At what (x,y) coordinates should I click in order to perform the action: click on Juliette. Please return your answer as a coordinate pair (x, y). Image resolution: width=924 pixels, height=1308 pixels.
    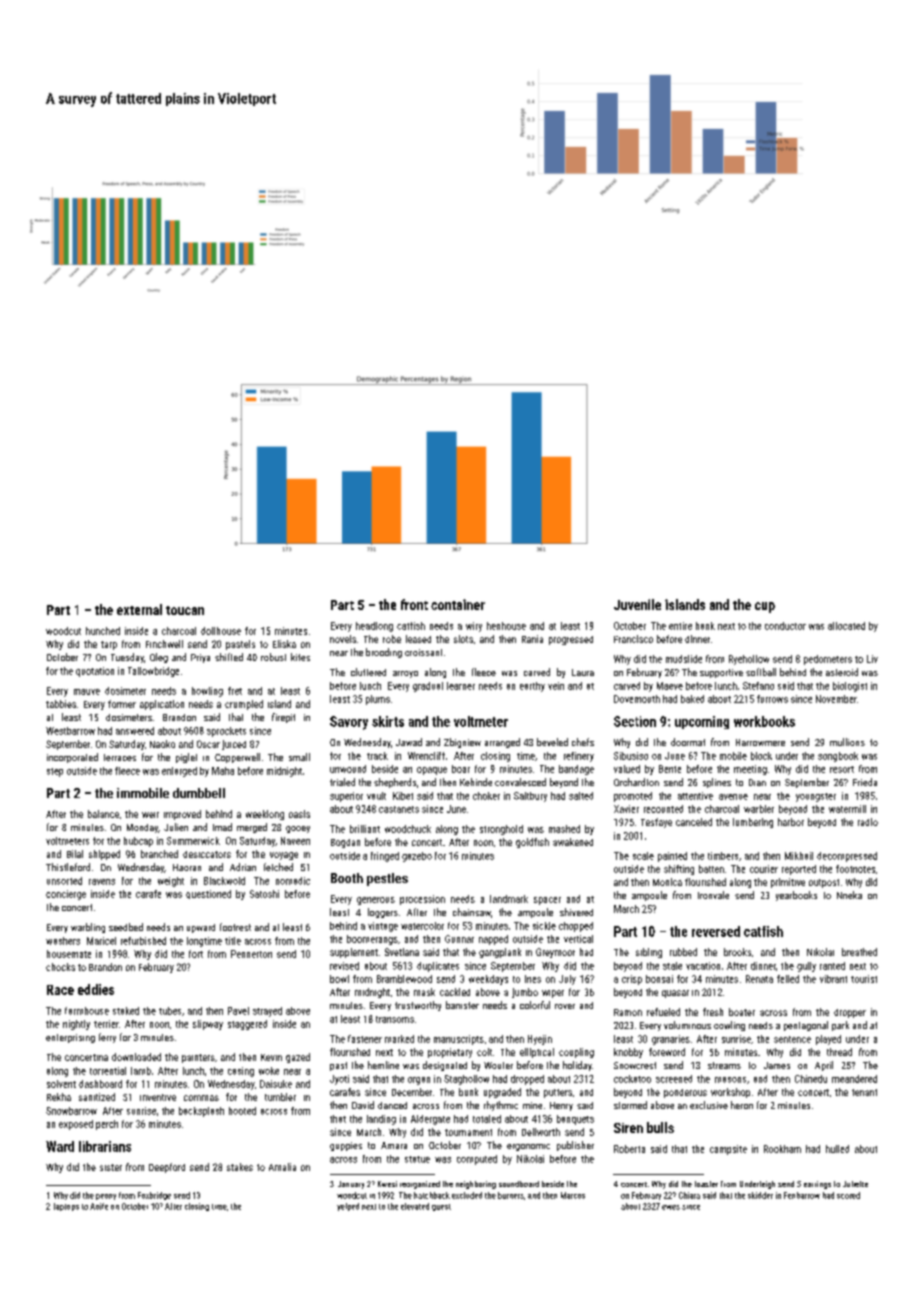
    Looking at the image, I should click on (855, 1184).
